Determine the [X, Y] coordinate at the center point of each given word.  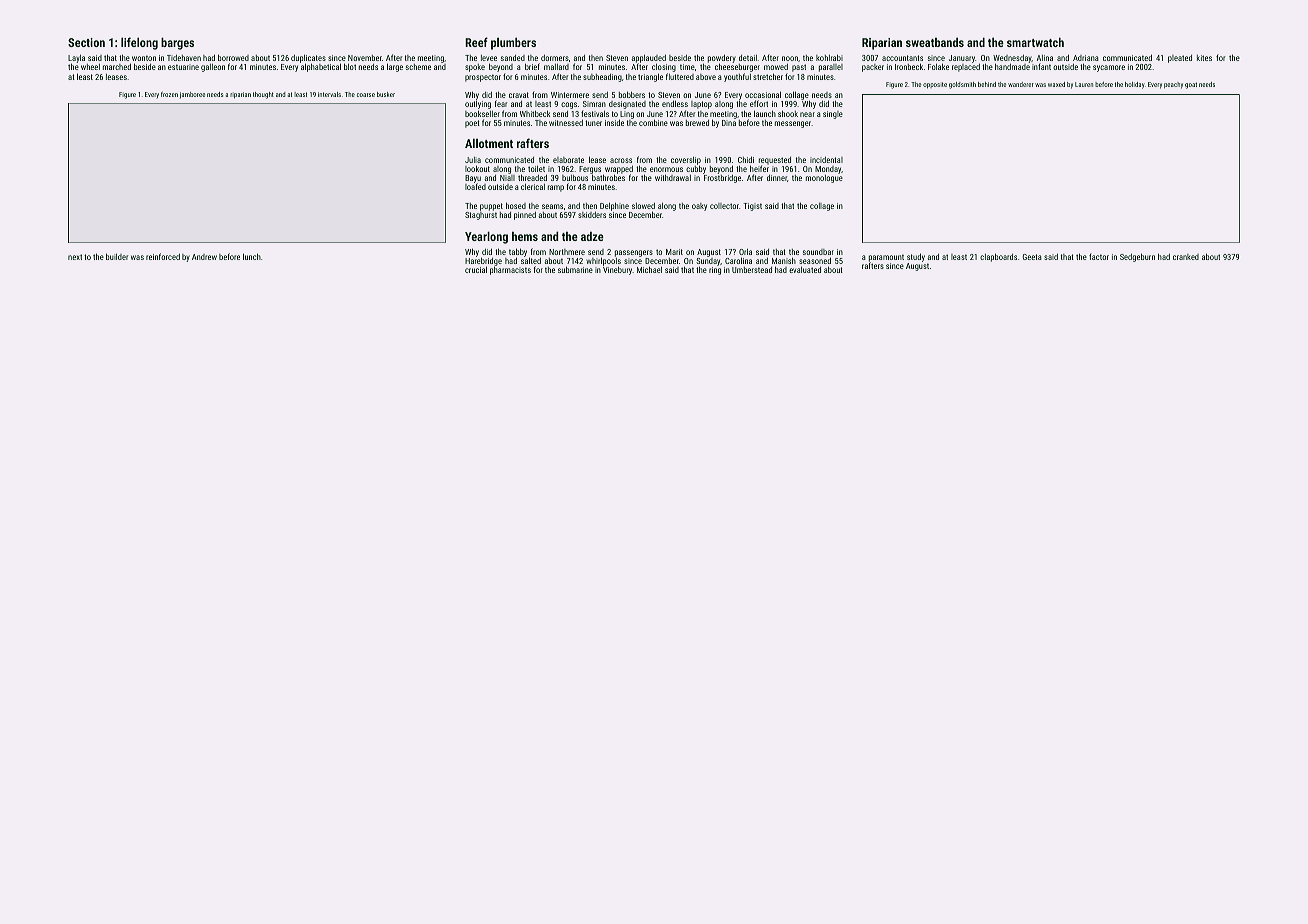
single [833, 115]
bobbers [632, 94]
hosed [516, 205]
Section [86, 42]
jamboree [192, 95]
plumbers [513, 43]
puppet [491, 207]
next [75, 257]
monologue [824, 179]
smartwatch [1035, 42]
